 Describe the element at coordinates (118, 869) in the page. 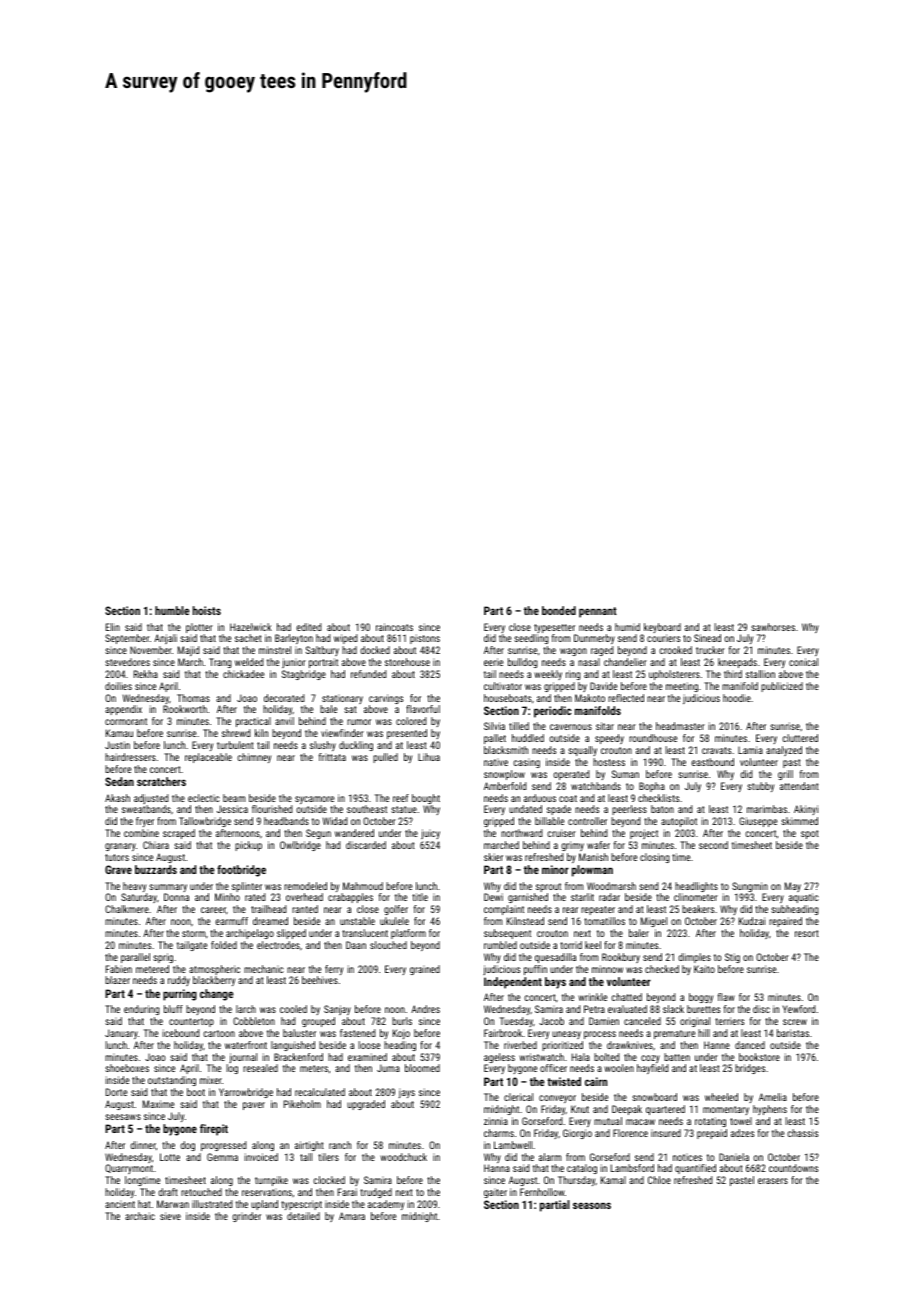

I see `Grave` at that location.
